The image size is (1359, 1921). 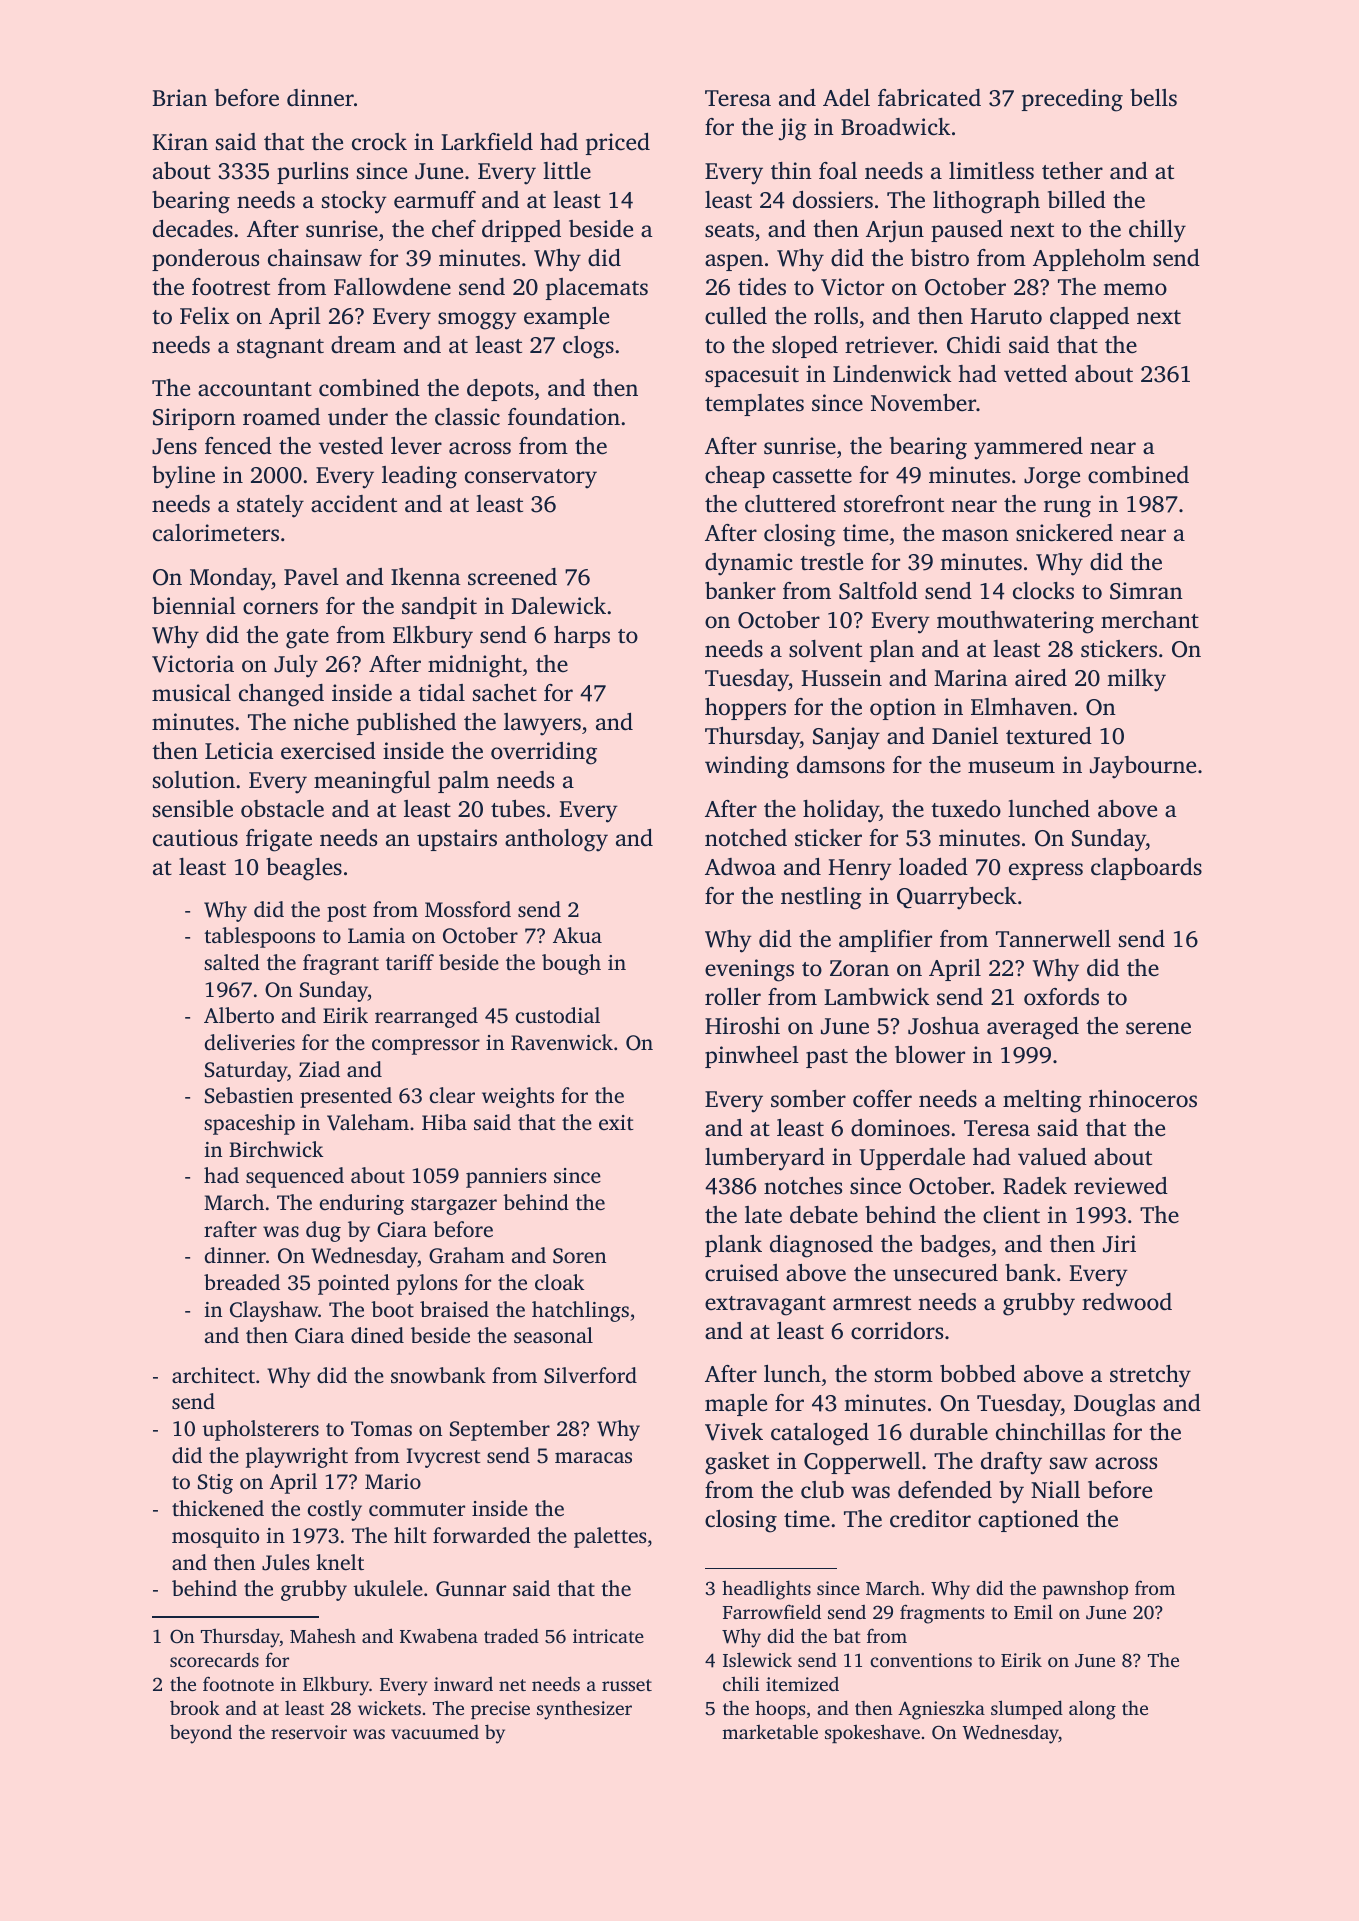 What do you see at coordinates (1146, 869) in the document?
I see `clapboards` at bounding box center [1146, 869].
